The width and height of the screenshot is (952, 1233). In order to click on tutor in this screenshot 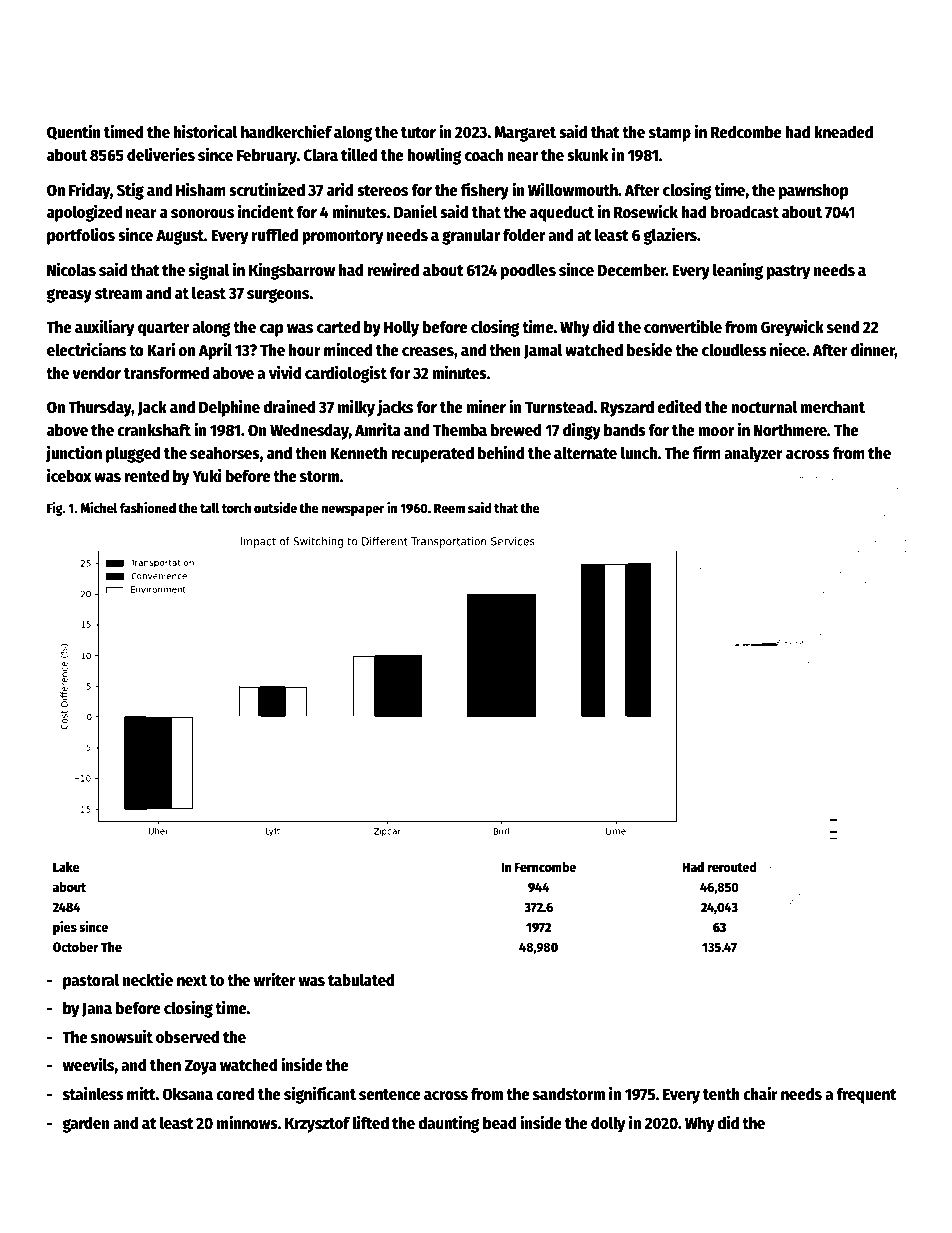, I will do `click(418, 132)`.
